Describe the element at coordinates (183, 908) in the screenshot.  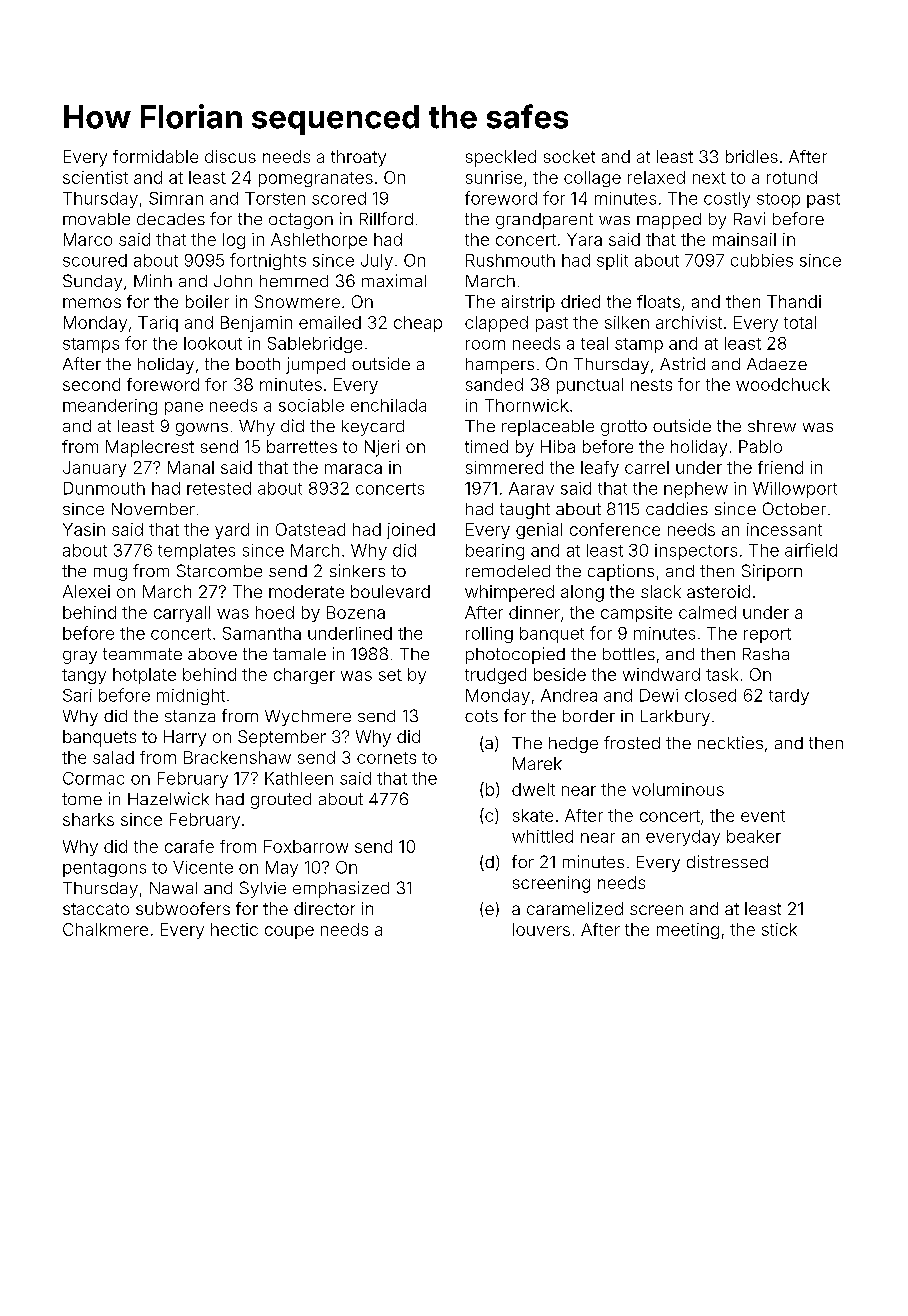
I see `subwoofers` at that location.
